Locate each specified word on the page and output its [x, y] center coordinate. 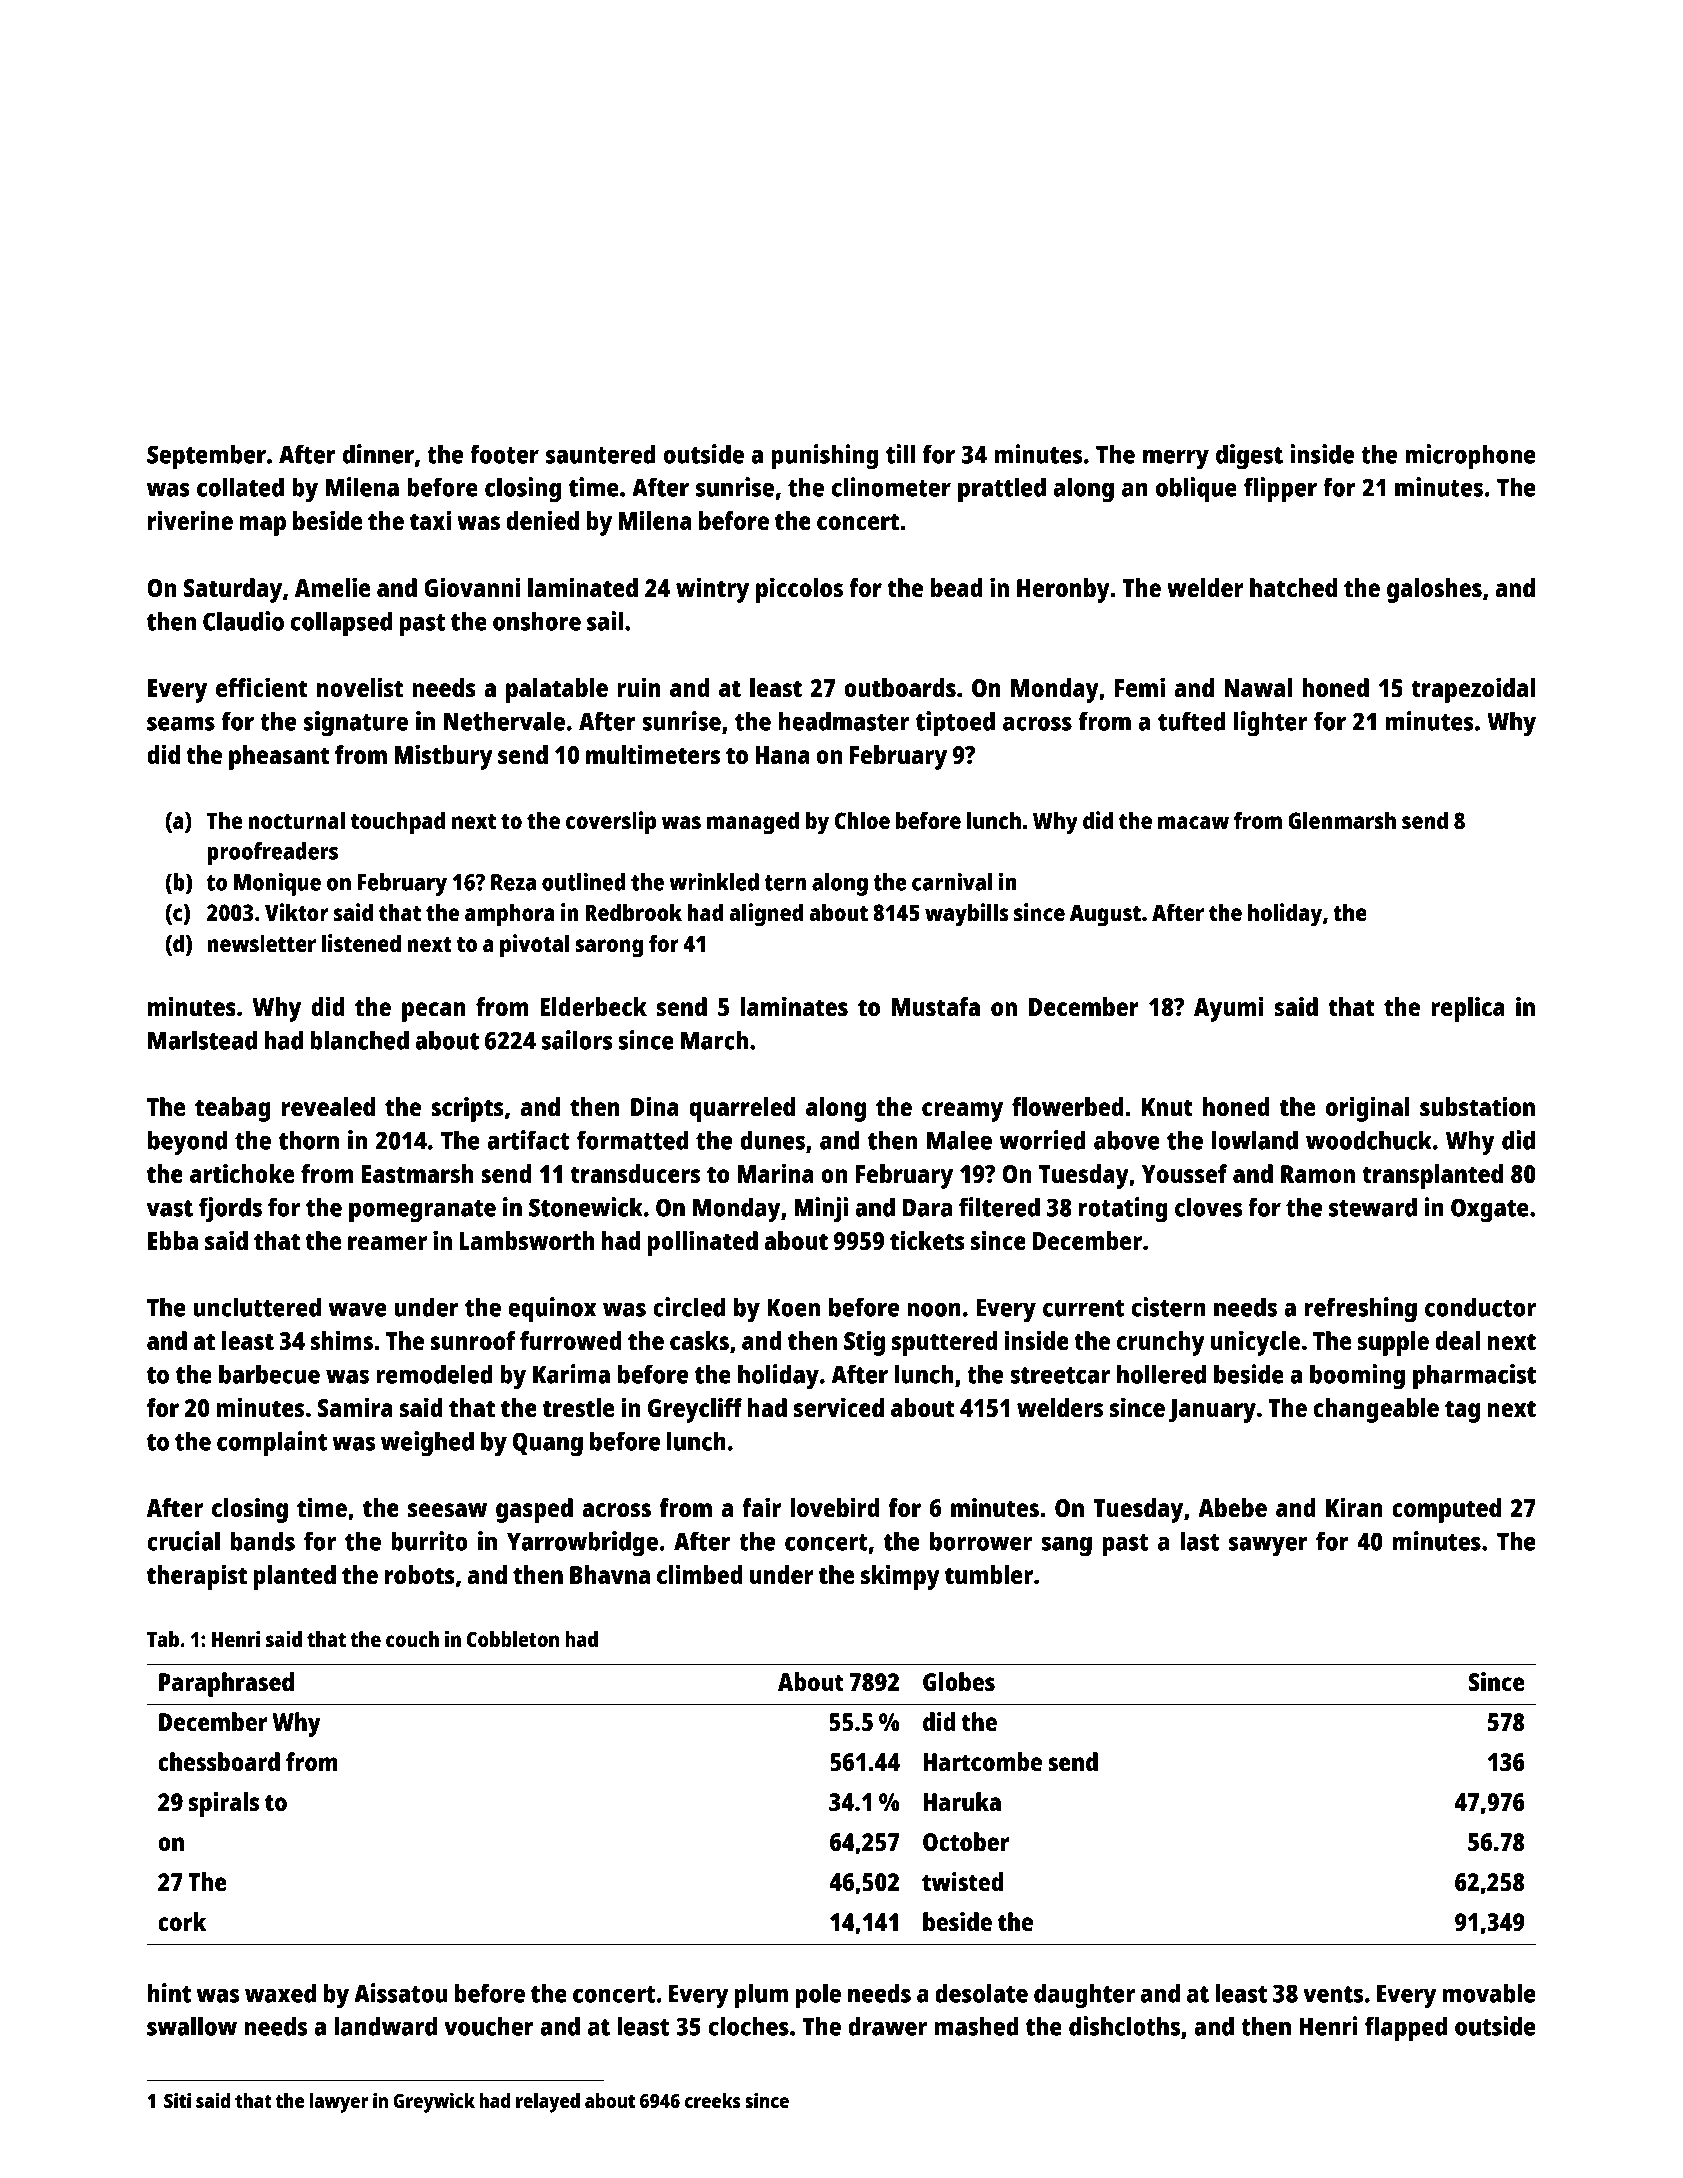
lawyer [338, 2103]
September [206, 457]
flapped [1406, 2029]
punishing [825, 457]
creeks [713, 2100]
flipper [1280, 490]
